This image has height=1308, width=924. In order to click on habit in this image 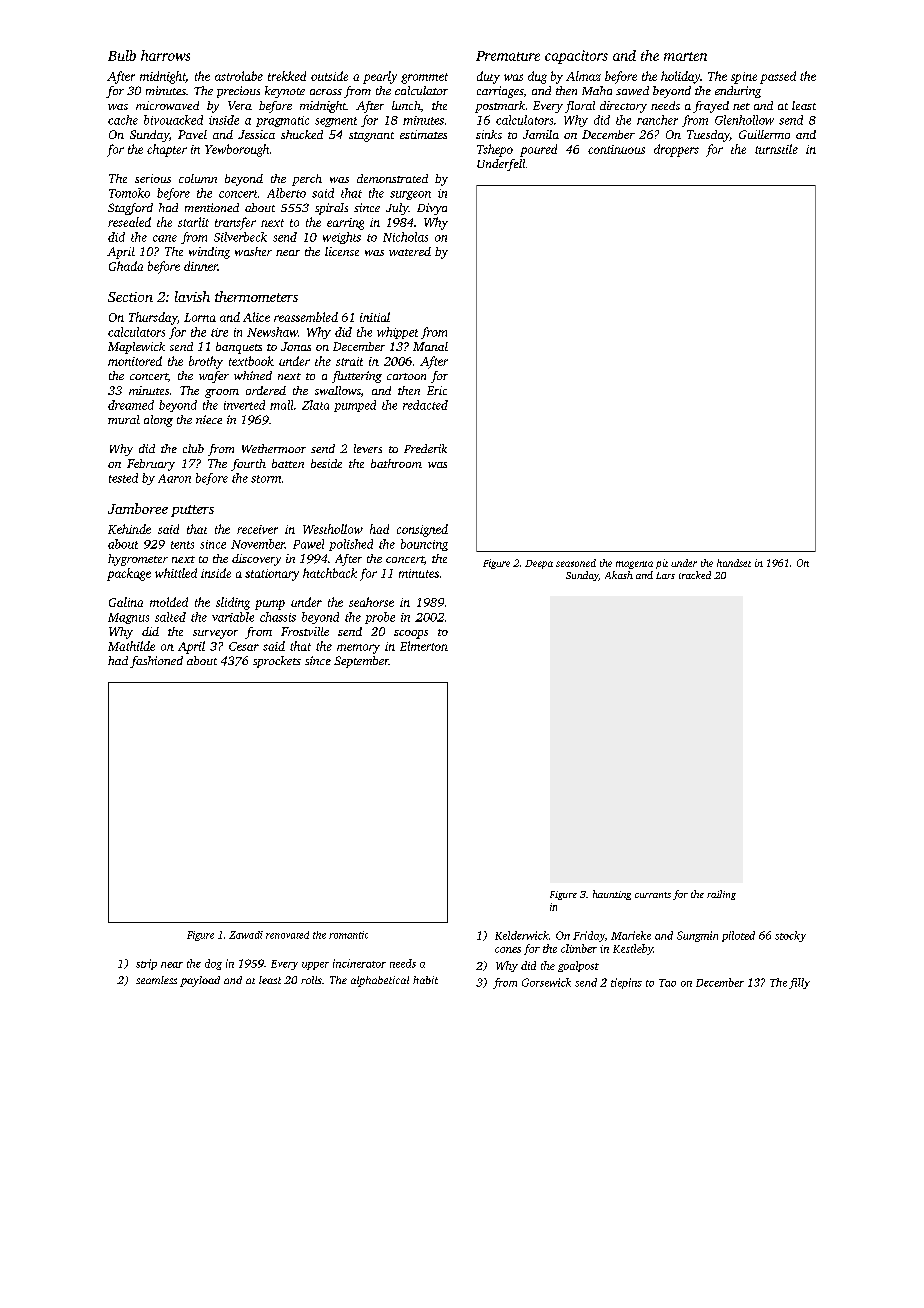, I will do `click(425, 980)`.
